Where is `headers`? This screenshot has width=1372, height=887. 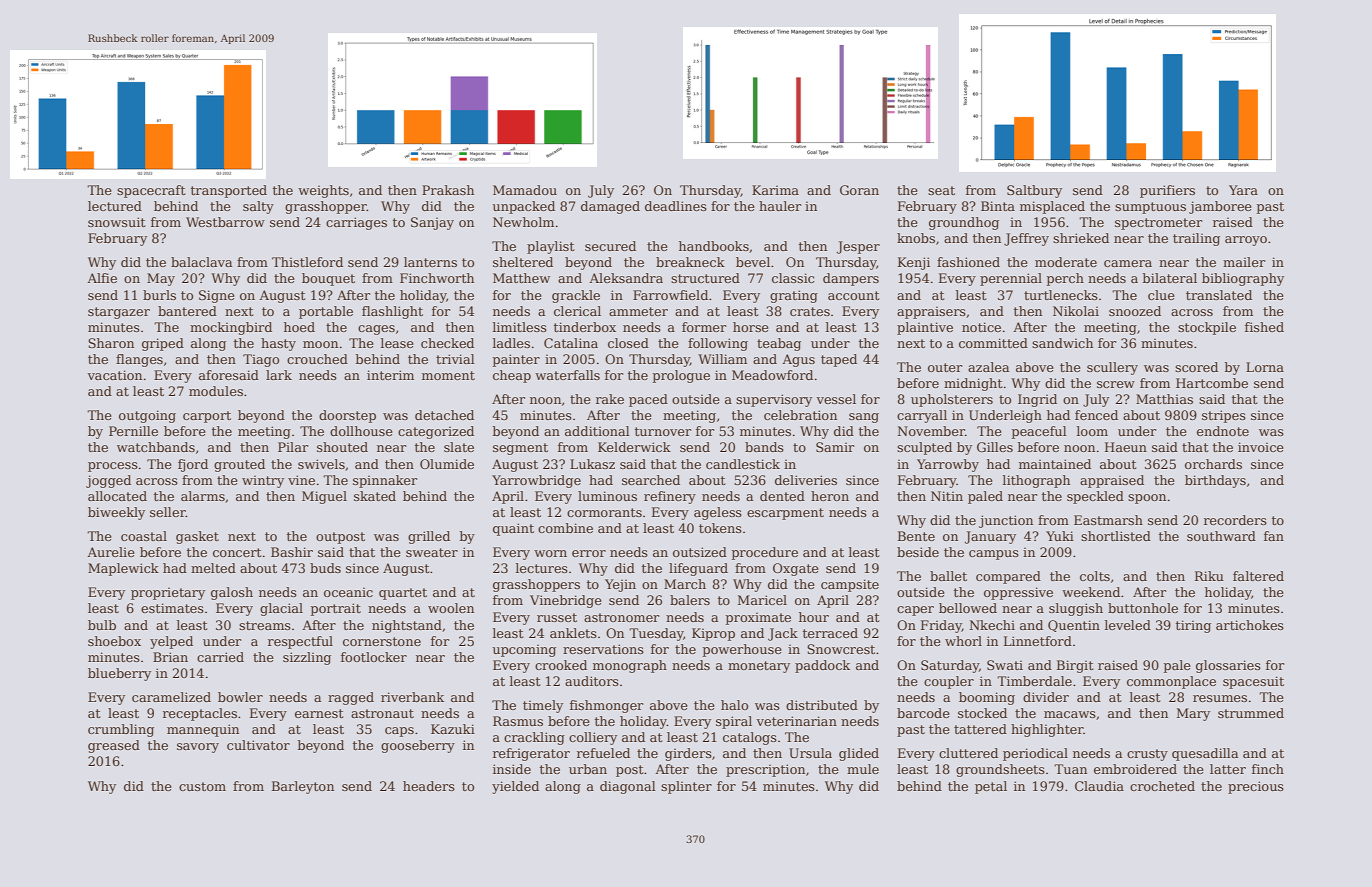
headers is located at coordinates (429, 786).
